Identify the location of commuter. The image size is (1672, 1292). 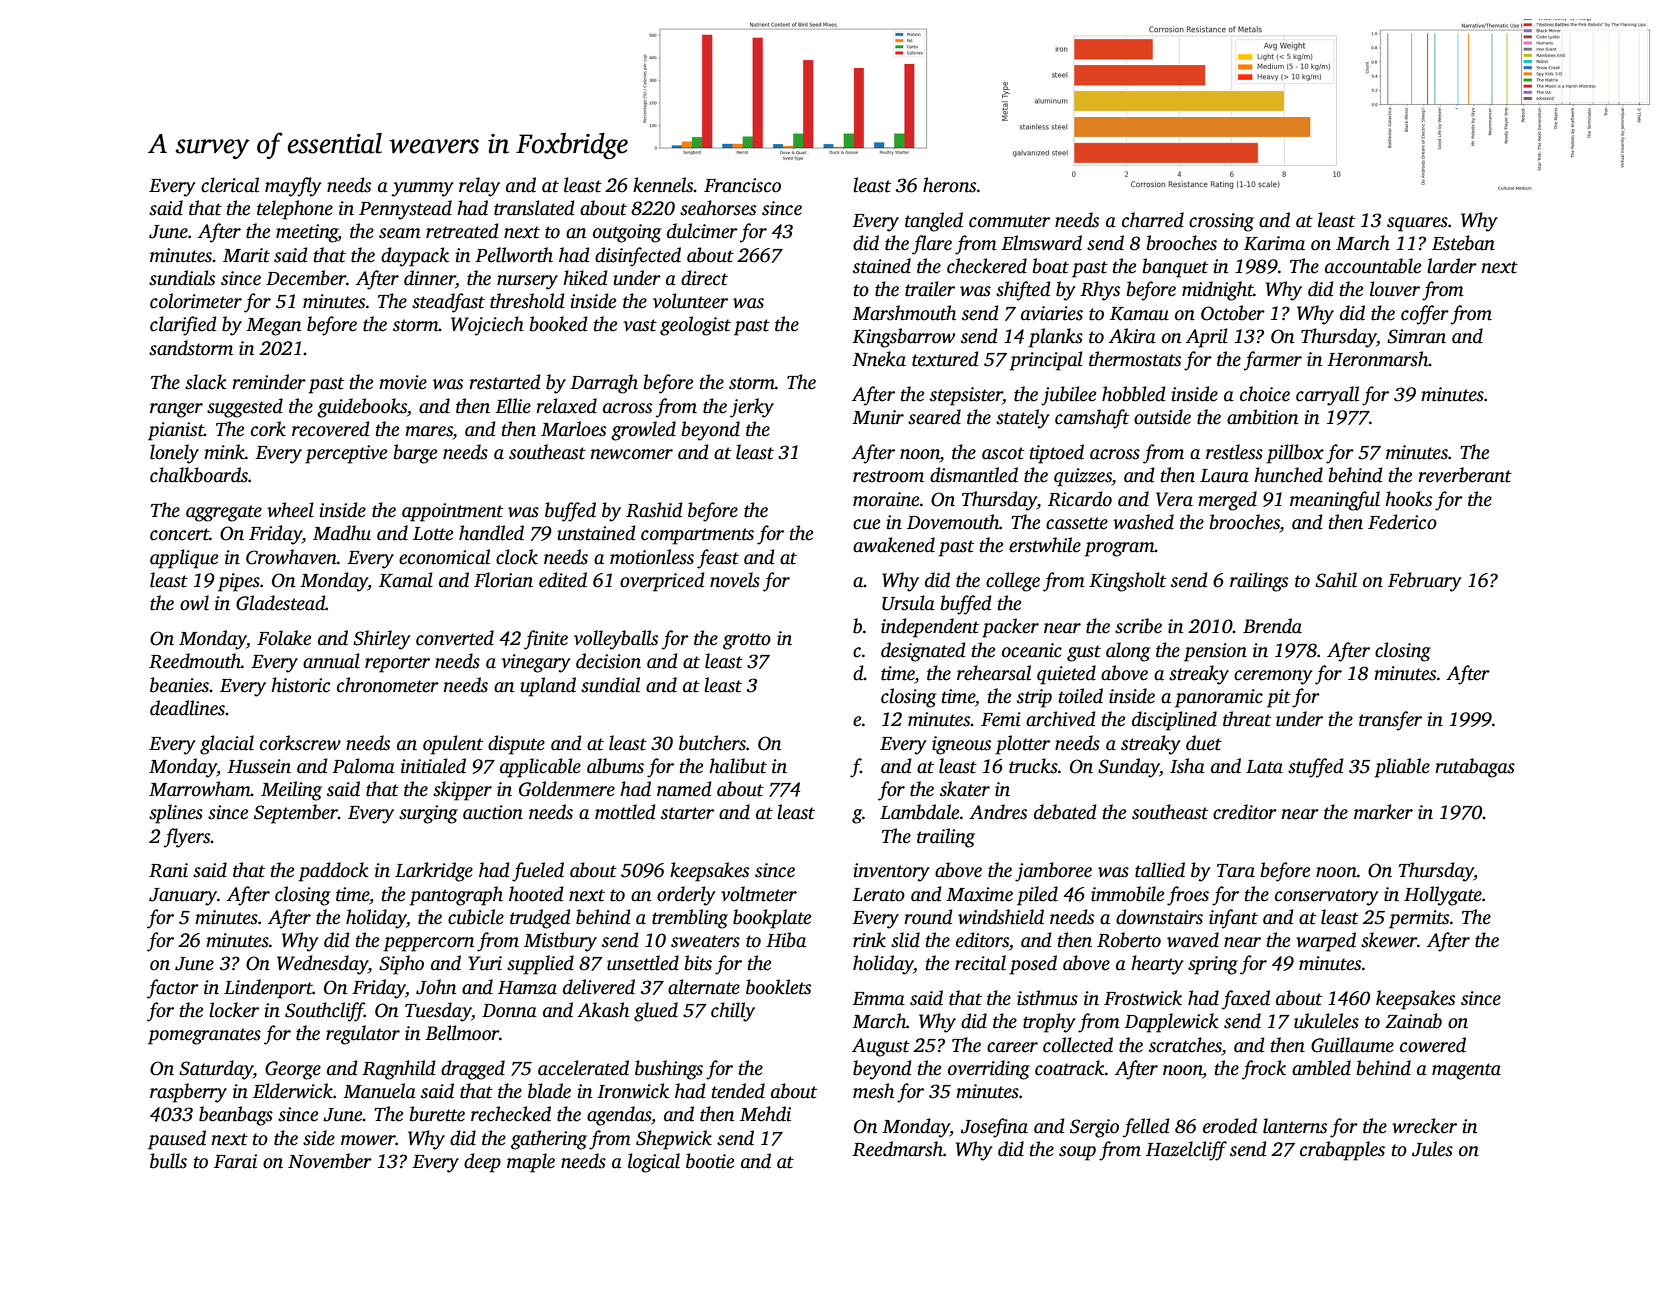
(1009, 221).
